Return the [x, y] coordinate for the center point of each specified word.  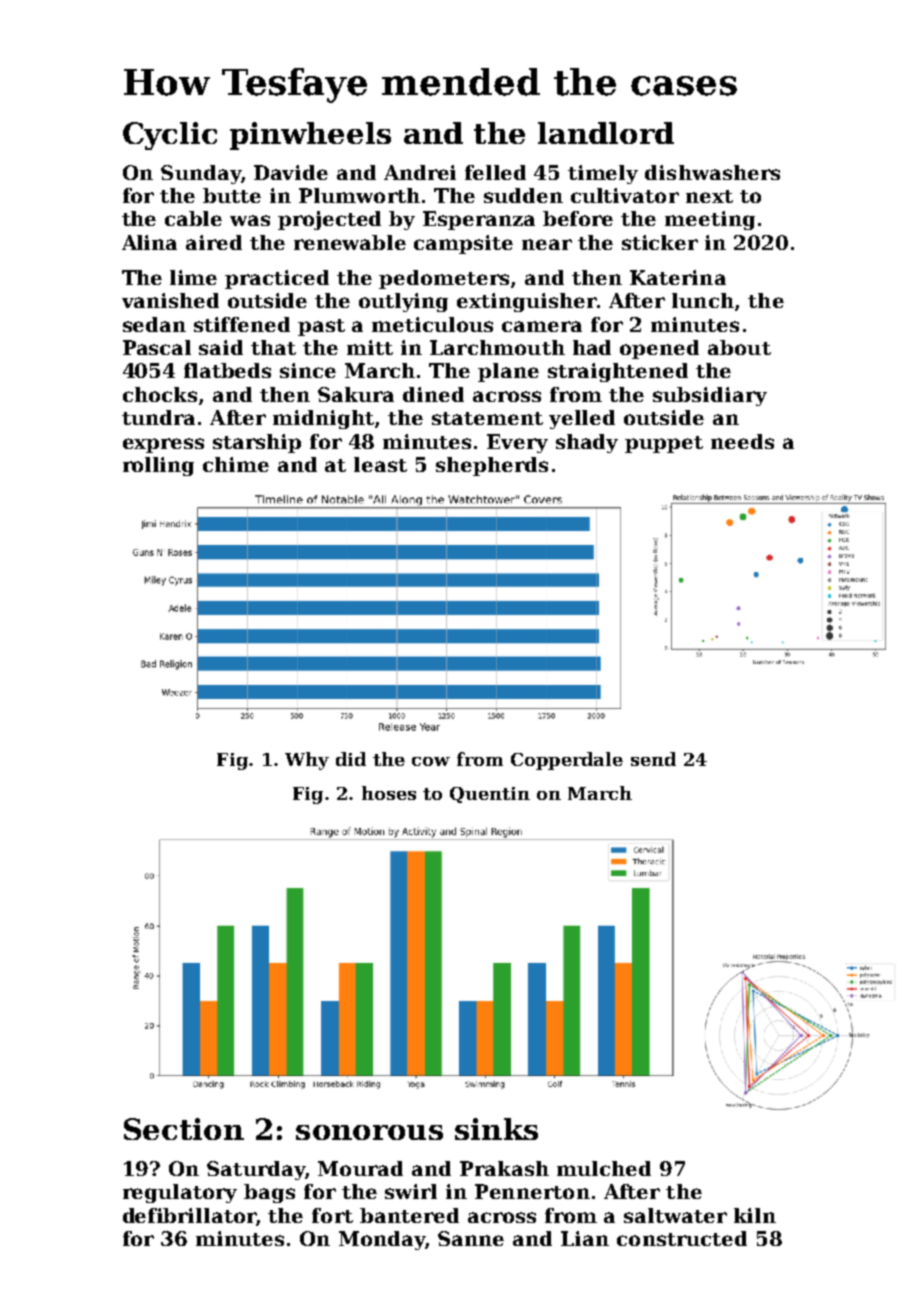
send [653, 759]
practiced [277, 279]
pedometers [444, 279]
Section [184, 1129]
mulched [604, 1168]
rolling [158, 466]
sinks [496, 1129]
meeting [710, 220]
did [351, 759]
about [739, 347]
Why [307, 761]
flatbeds [227, 370]
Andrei [420, 172]
